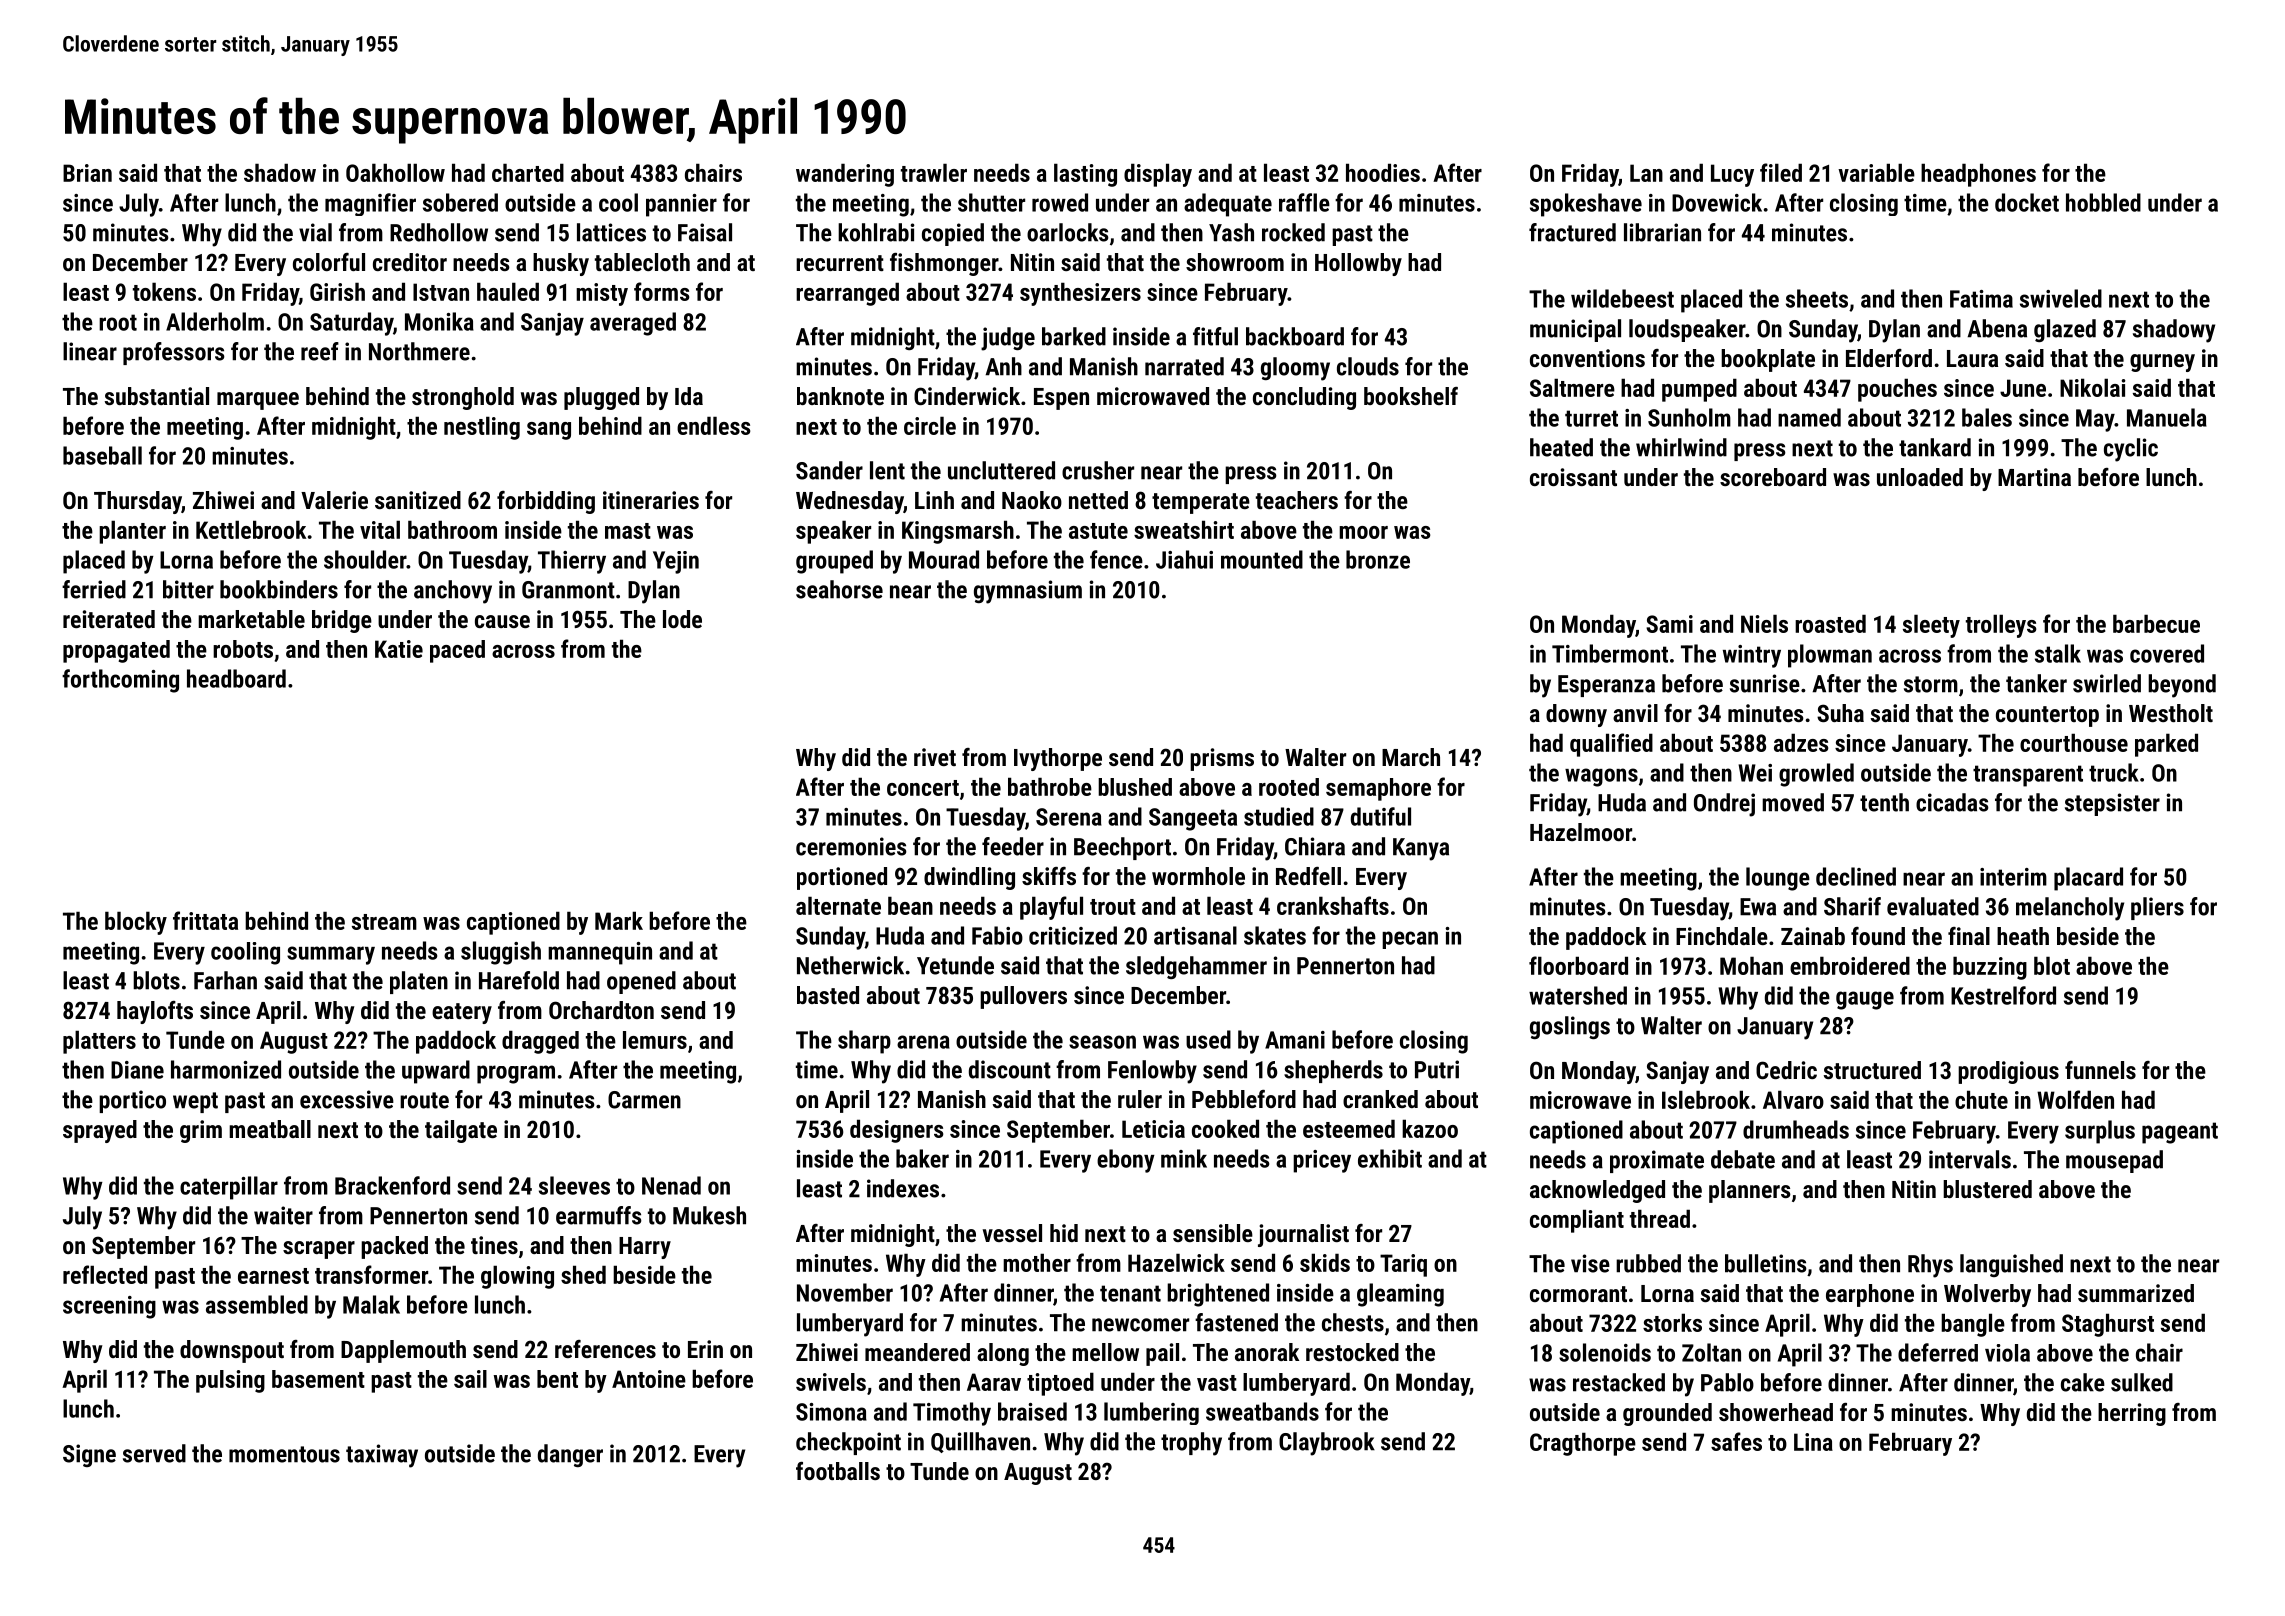 This page has height=1616, width=2285. What do you see at coordinates (838, 1471) in the page?
I see `footballs` at bounding box center [838, 1471].
